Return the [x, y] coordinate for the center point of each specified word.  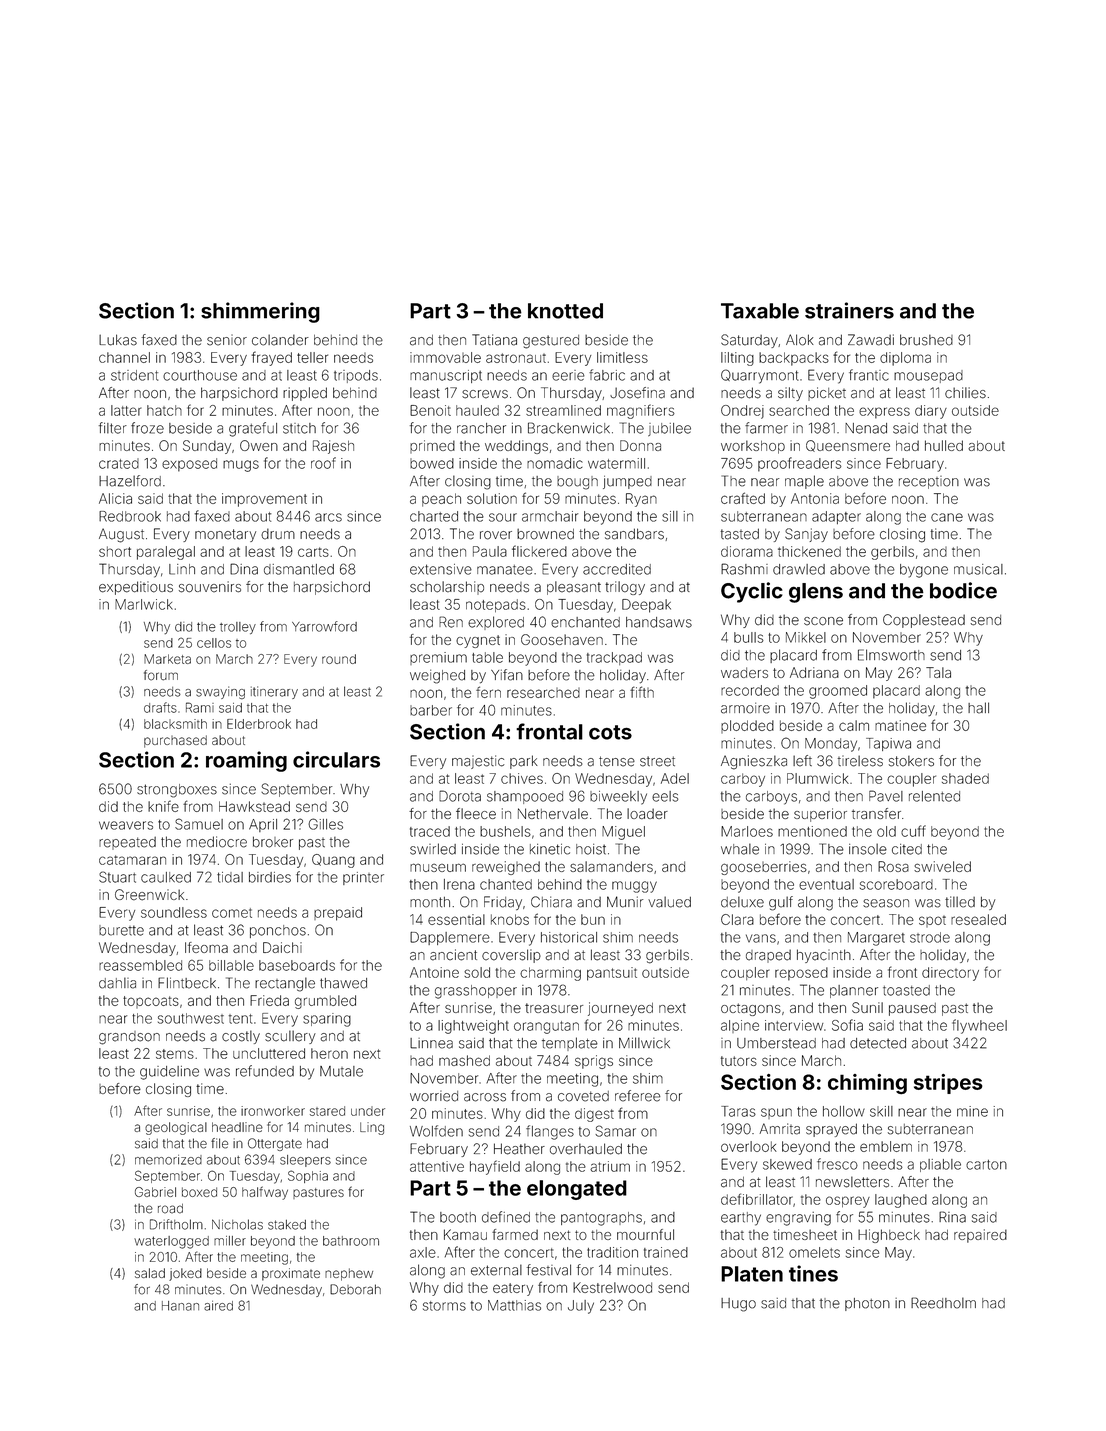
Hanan [180, 1306]
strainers [849, 310]
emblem [886, 1146]
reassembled [140, 965]
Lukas [118, 340]
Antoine [434, 972]
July [581, 1307]
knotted [565, 311]
